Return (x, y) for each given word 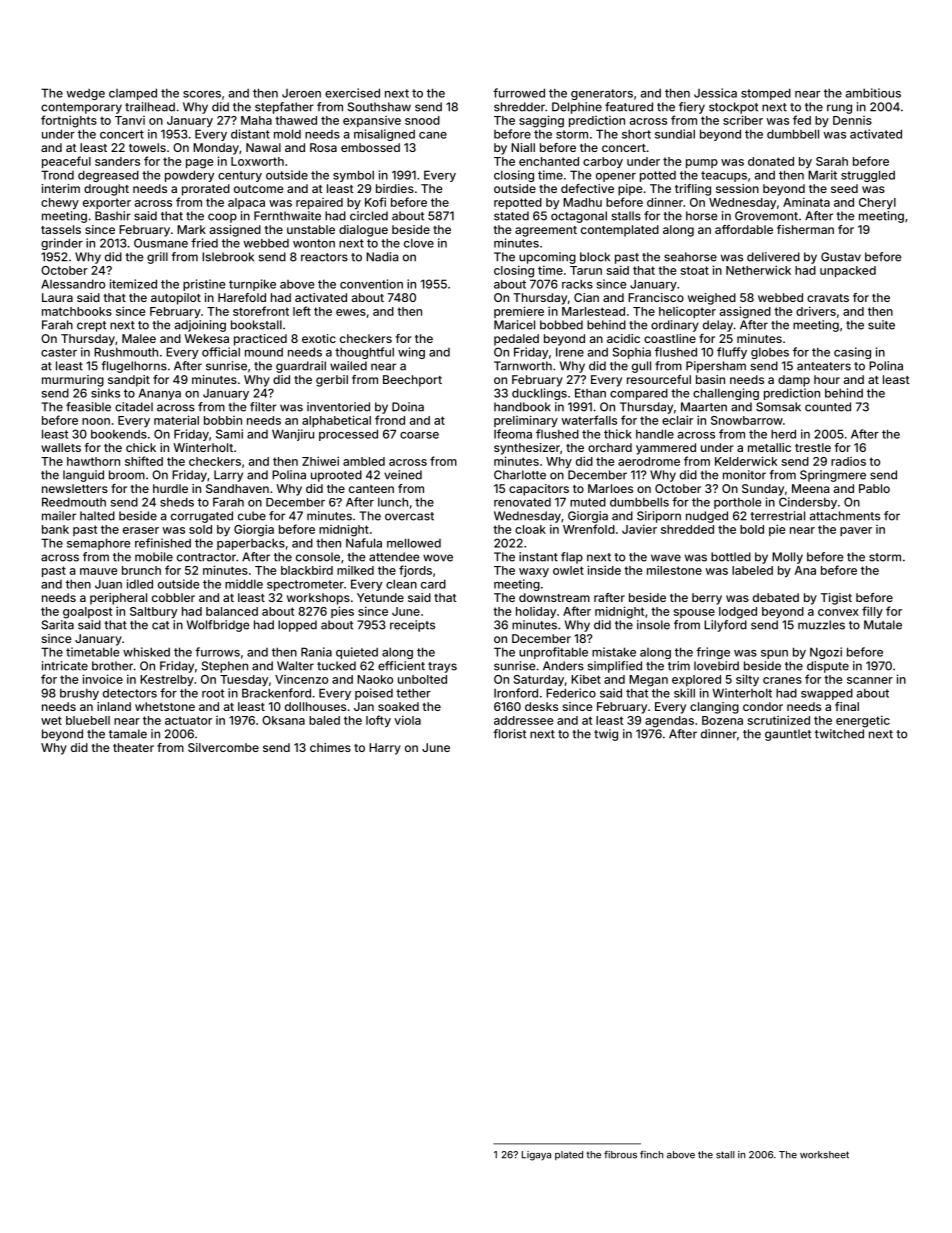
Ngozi (826, 653)
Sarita (58, 625)
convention (371, 284)
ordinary (675, 326)
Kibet (586, 679)
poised (374, 694)
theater (133, 747)
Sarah (832, 161)
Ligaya (536, 1156)
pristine (204, 285)
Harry (385, 749)
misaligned (384, 135)
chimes (330, 747)
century (240, 176)
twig (606, 735)
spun (774, 654)
